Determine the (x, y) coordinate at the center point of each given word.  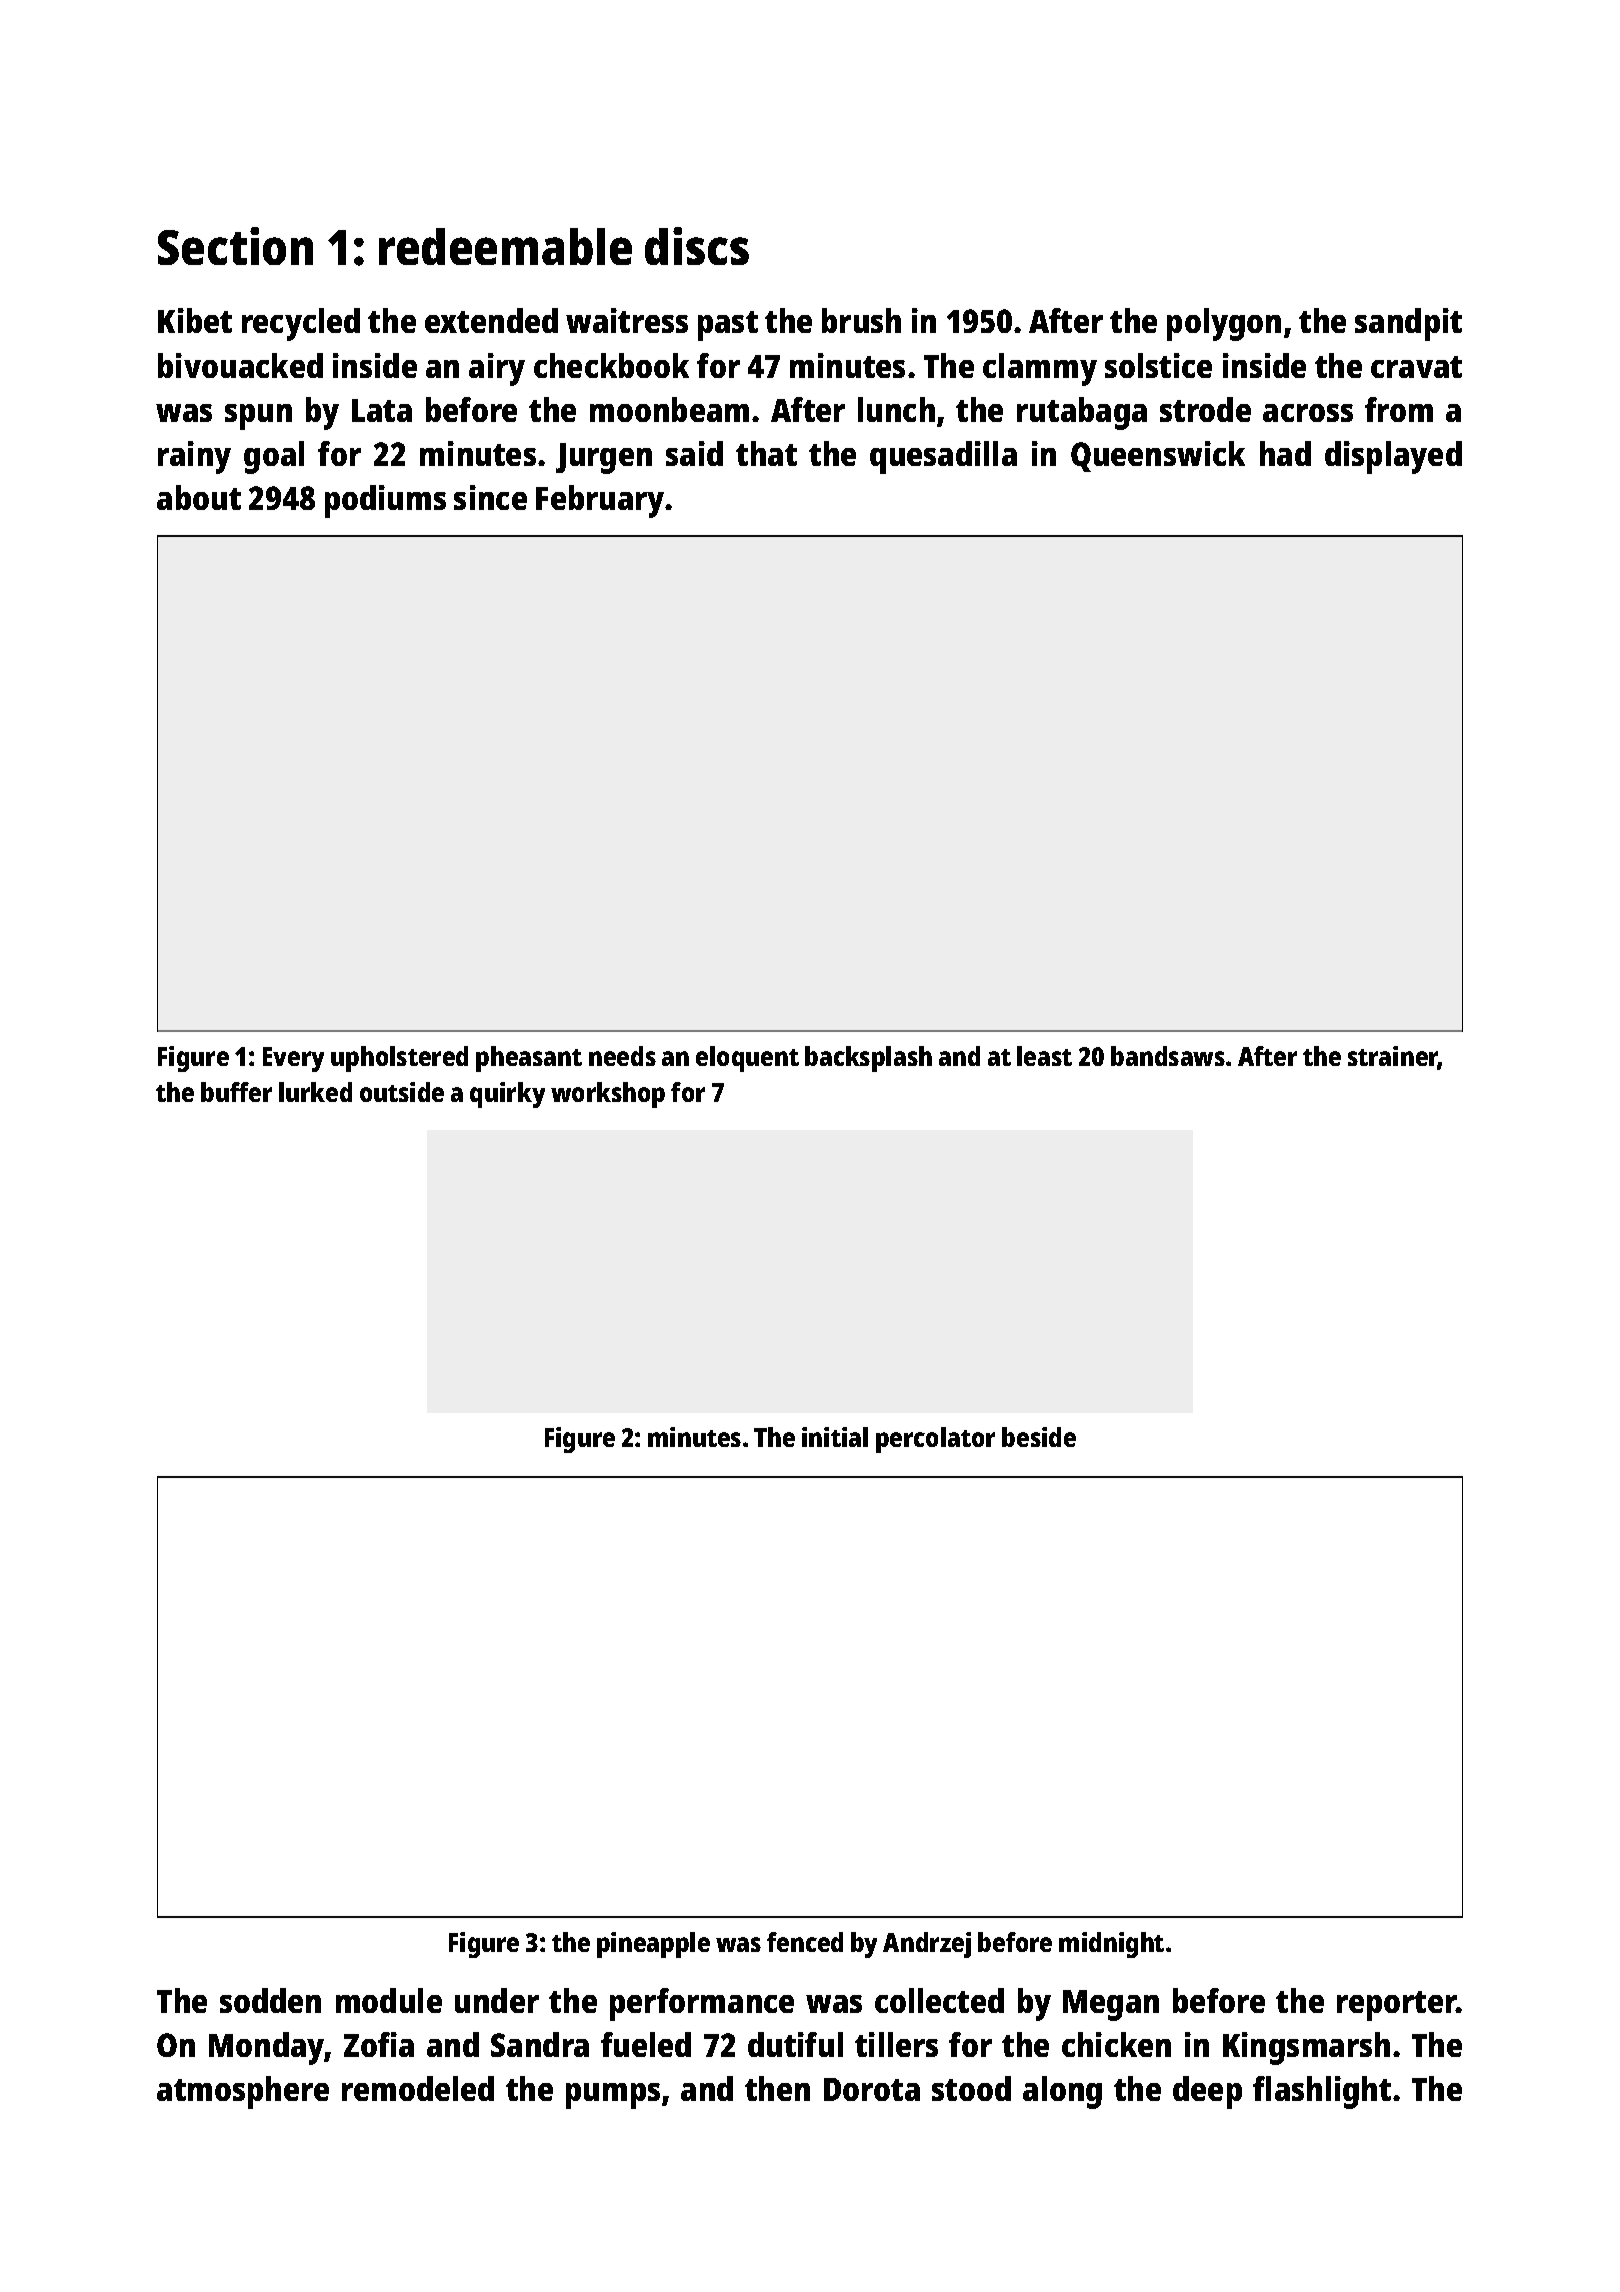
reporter (1397, 2006)
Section (235, 246)
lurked (315, 1092)
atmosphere (243, 2092)
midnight (1111, 1945)
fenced (805, 1942)
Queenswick (1158, 456)
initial (835, 1437)
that (766, 453)
